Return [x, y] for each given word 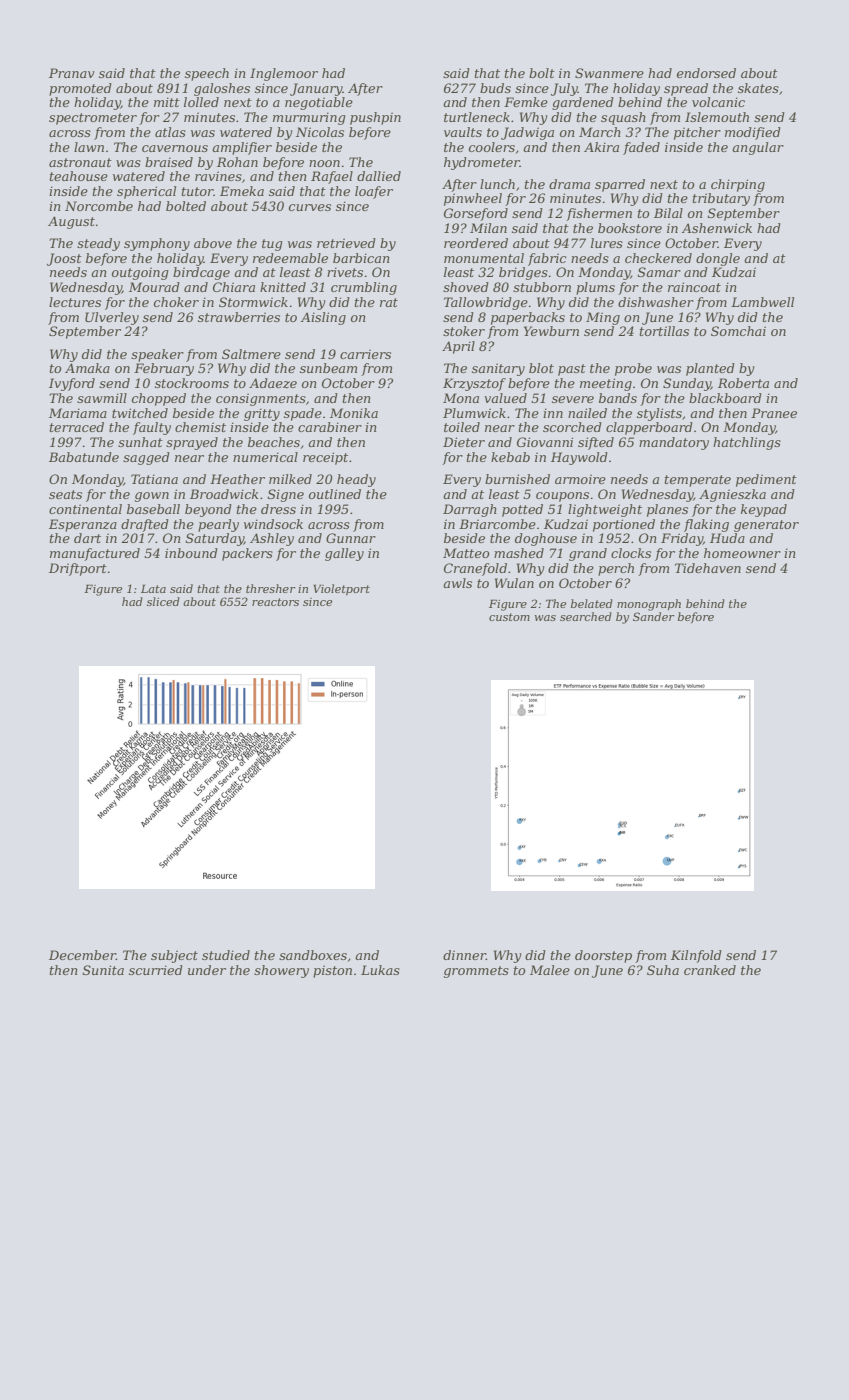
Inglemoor [284, 74]
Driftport [78, 569]
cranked [710, 970]
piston [332, 971]
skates [758, 88]
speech [207, 74]
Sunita [103, 970]
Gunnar [351, 538]
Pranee [774, 413]
